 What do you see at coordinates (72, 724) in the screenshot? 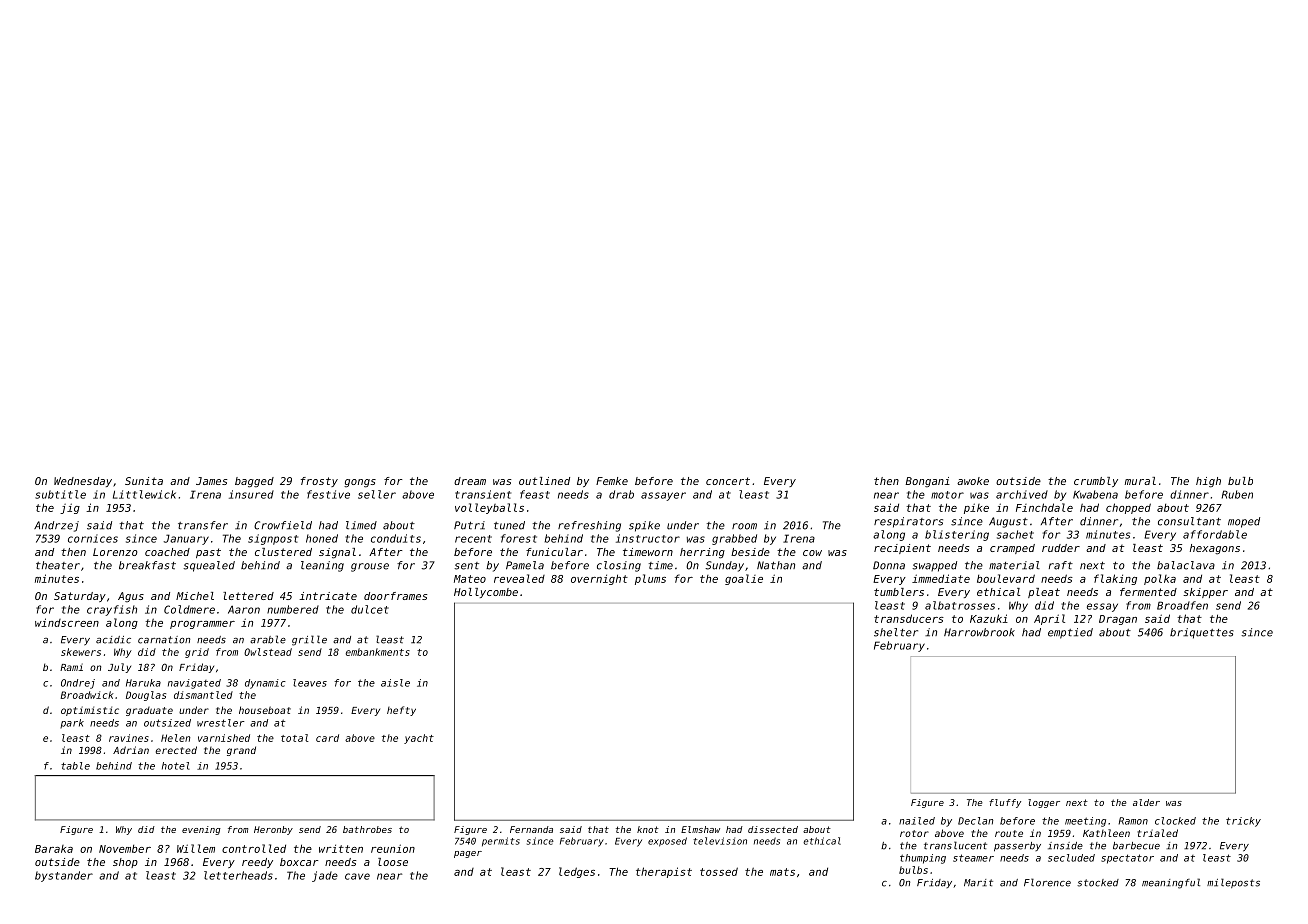
I see `park` at bounding box center [72, 724].
